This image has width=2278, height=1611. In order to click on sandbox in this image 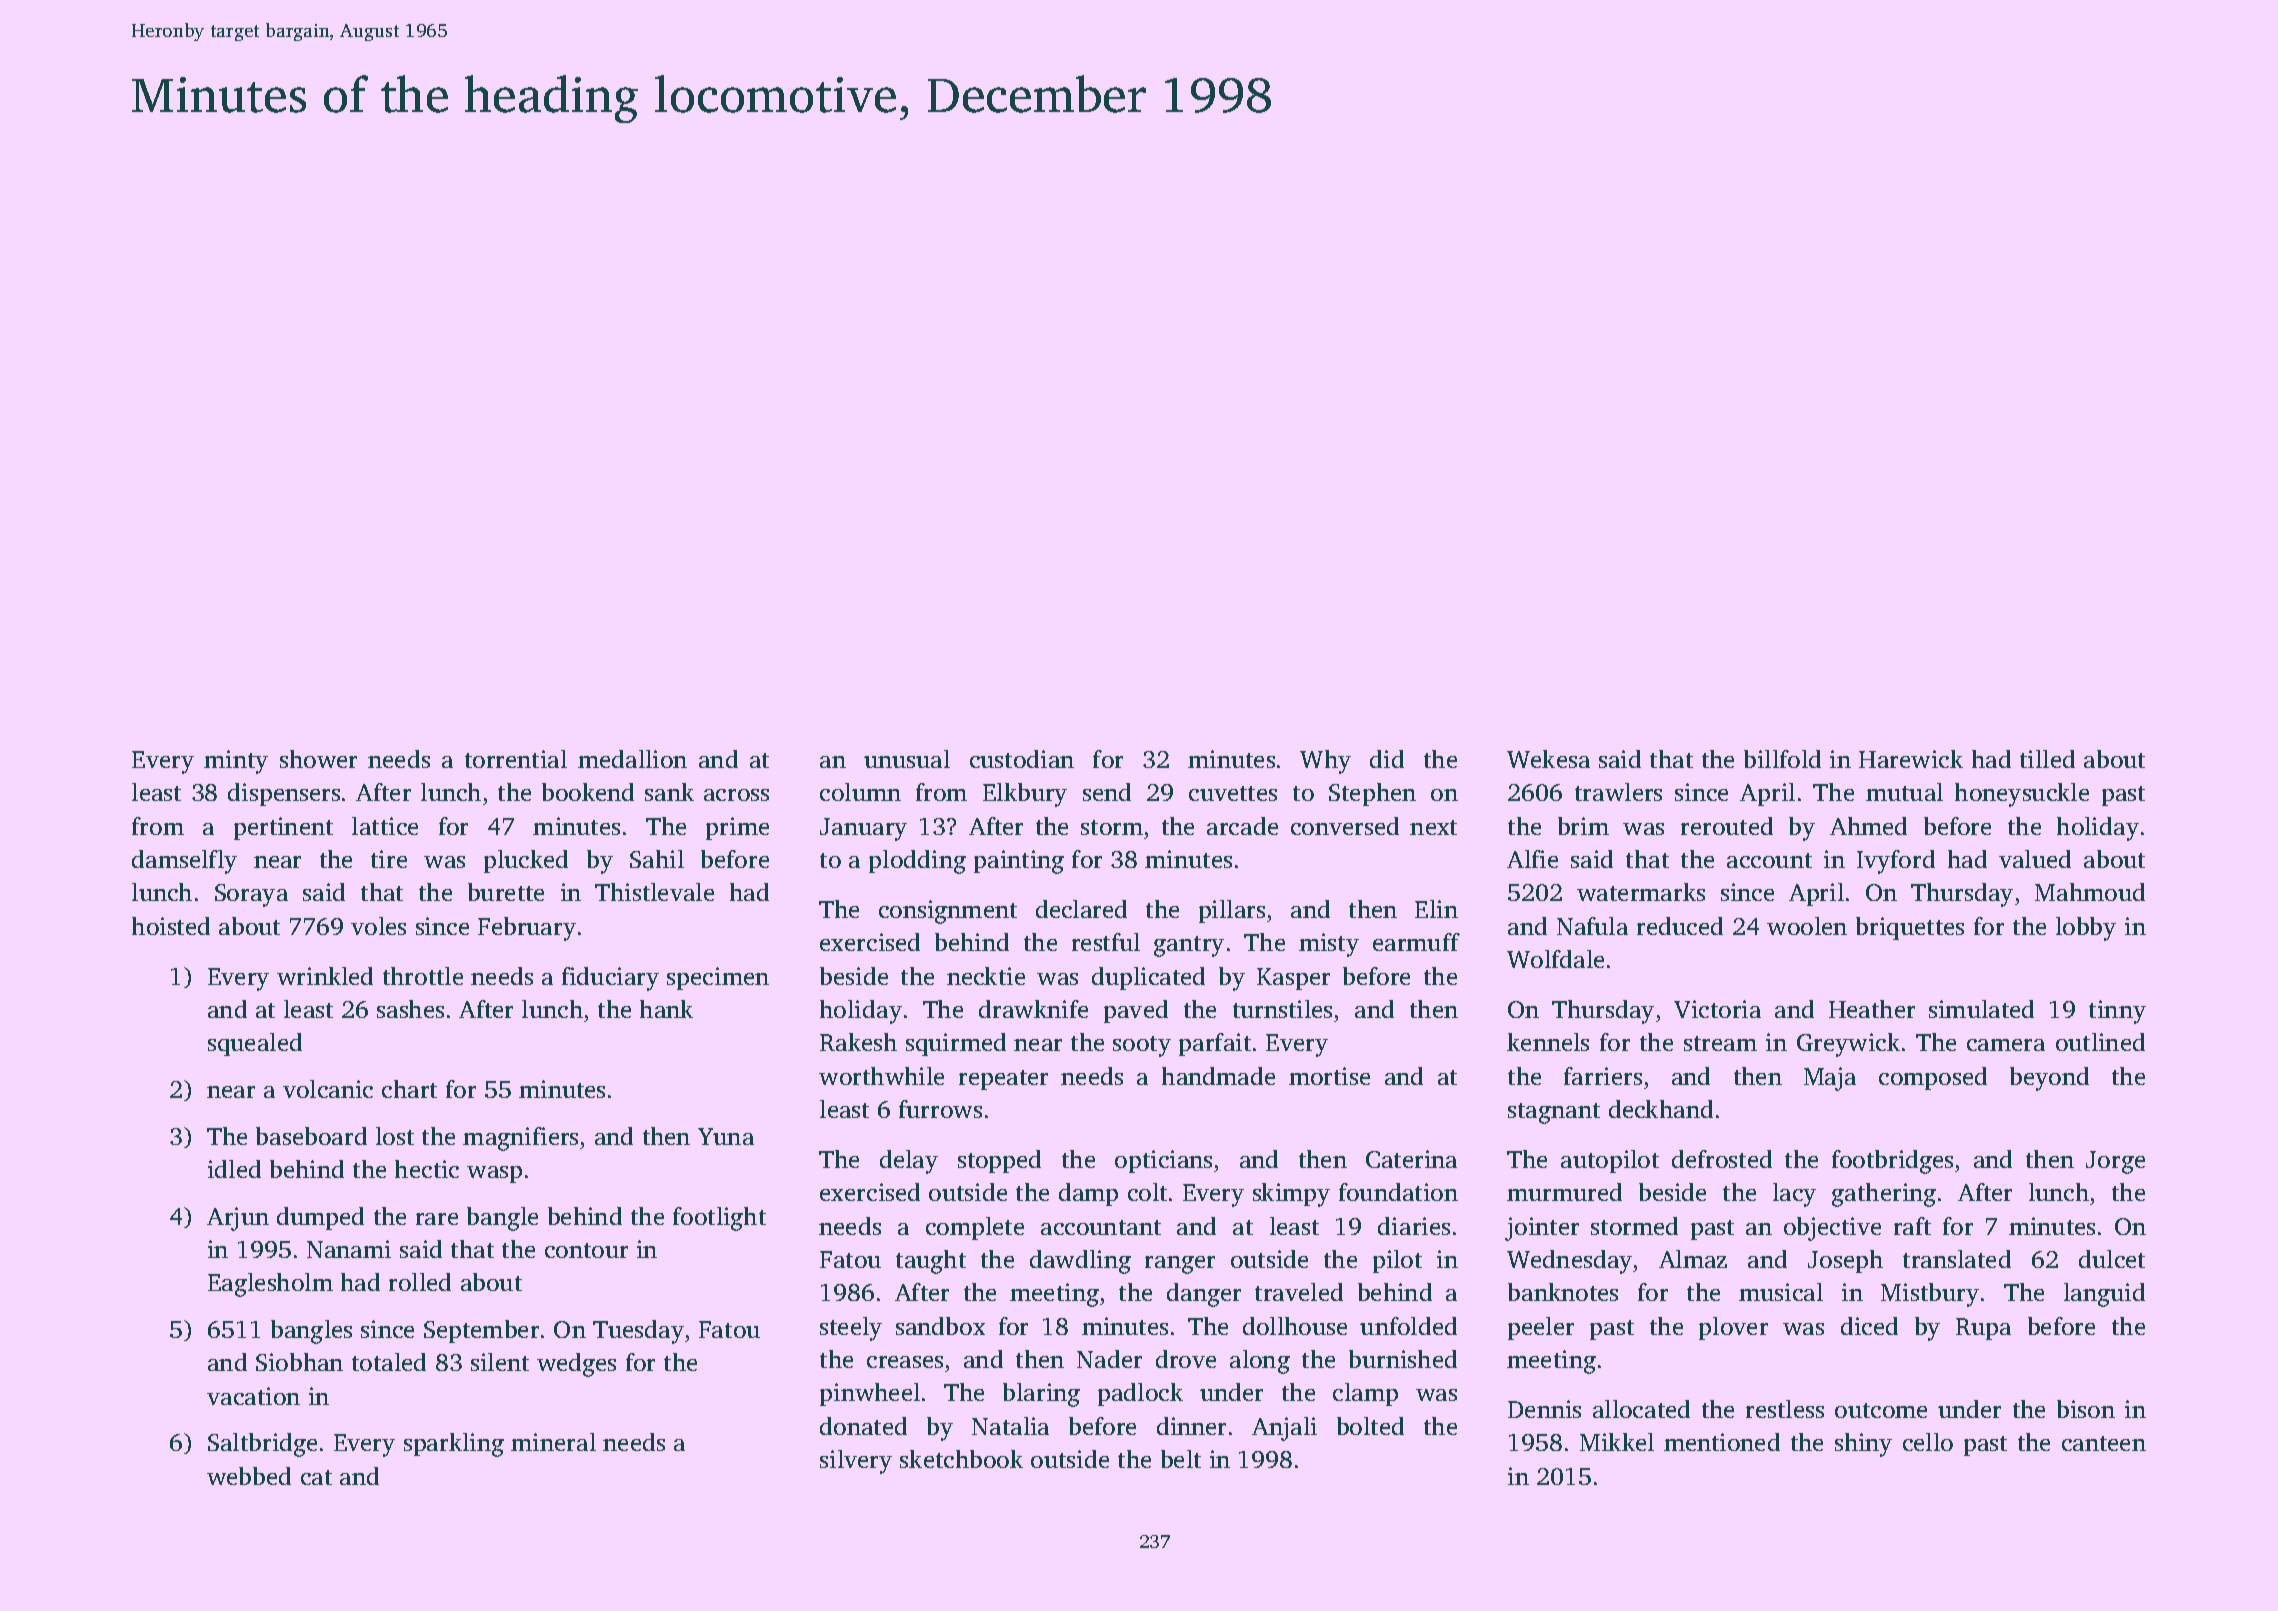, I will do `click(940, 1326)`.
